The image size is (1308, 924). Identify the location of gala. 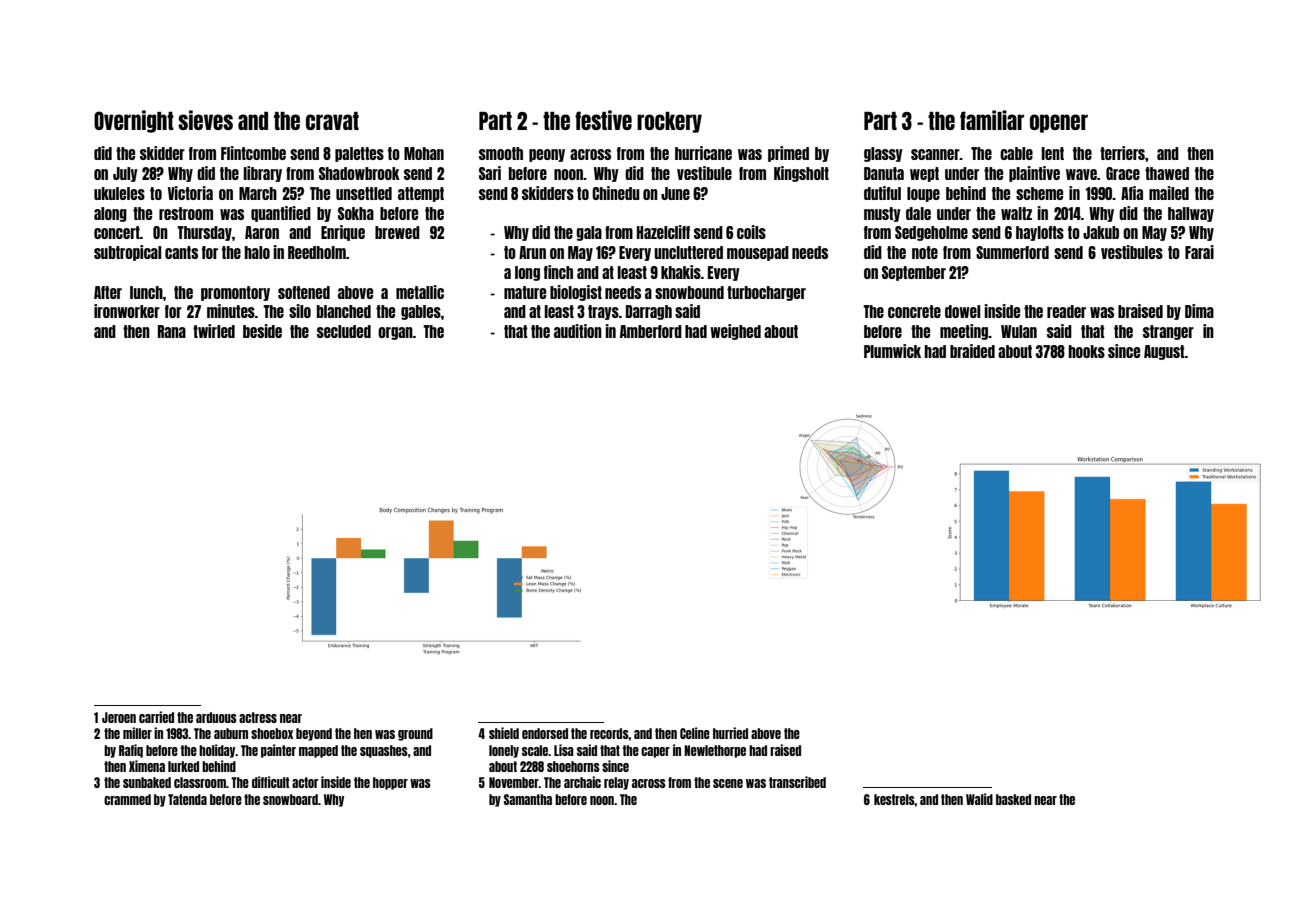
(589, 233).
